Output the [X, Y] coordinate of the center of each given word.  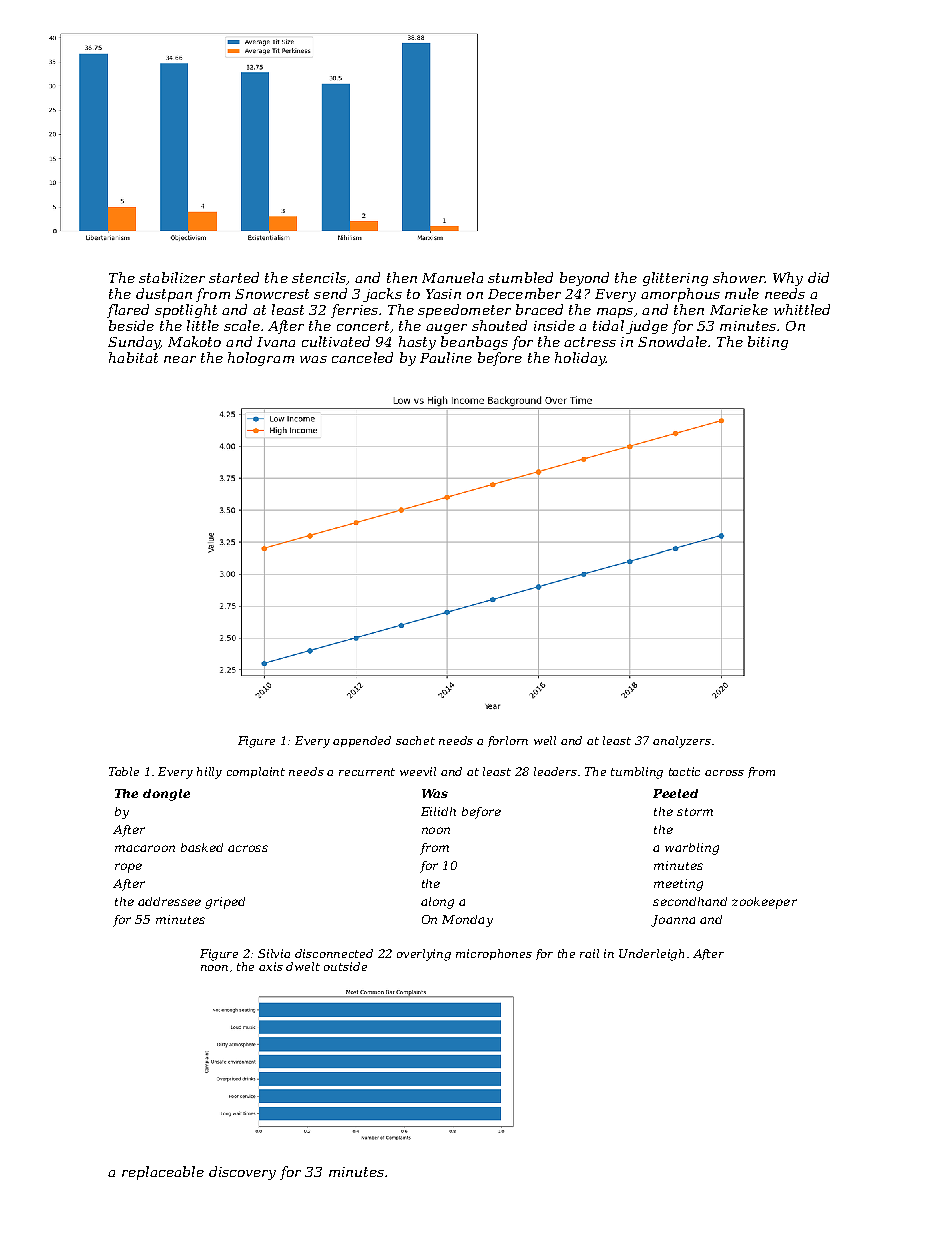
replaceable [163, 1173]
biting [768, 343]
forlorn [508, 741]
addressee [169, 901]
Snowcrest [272, 294]
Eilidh [438, 811]
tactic [684, 771]
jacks [382, 295]
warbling [692, 849]
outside [345, 966]
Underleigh [651, 955]
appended [362, 741]
